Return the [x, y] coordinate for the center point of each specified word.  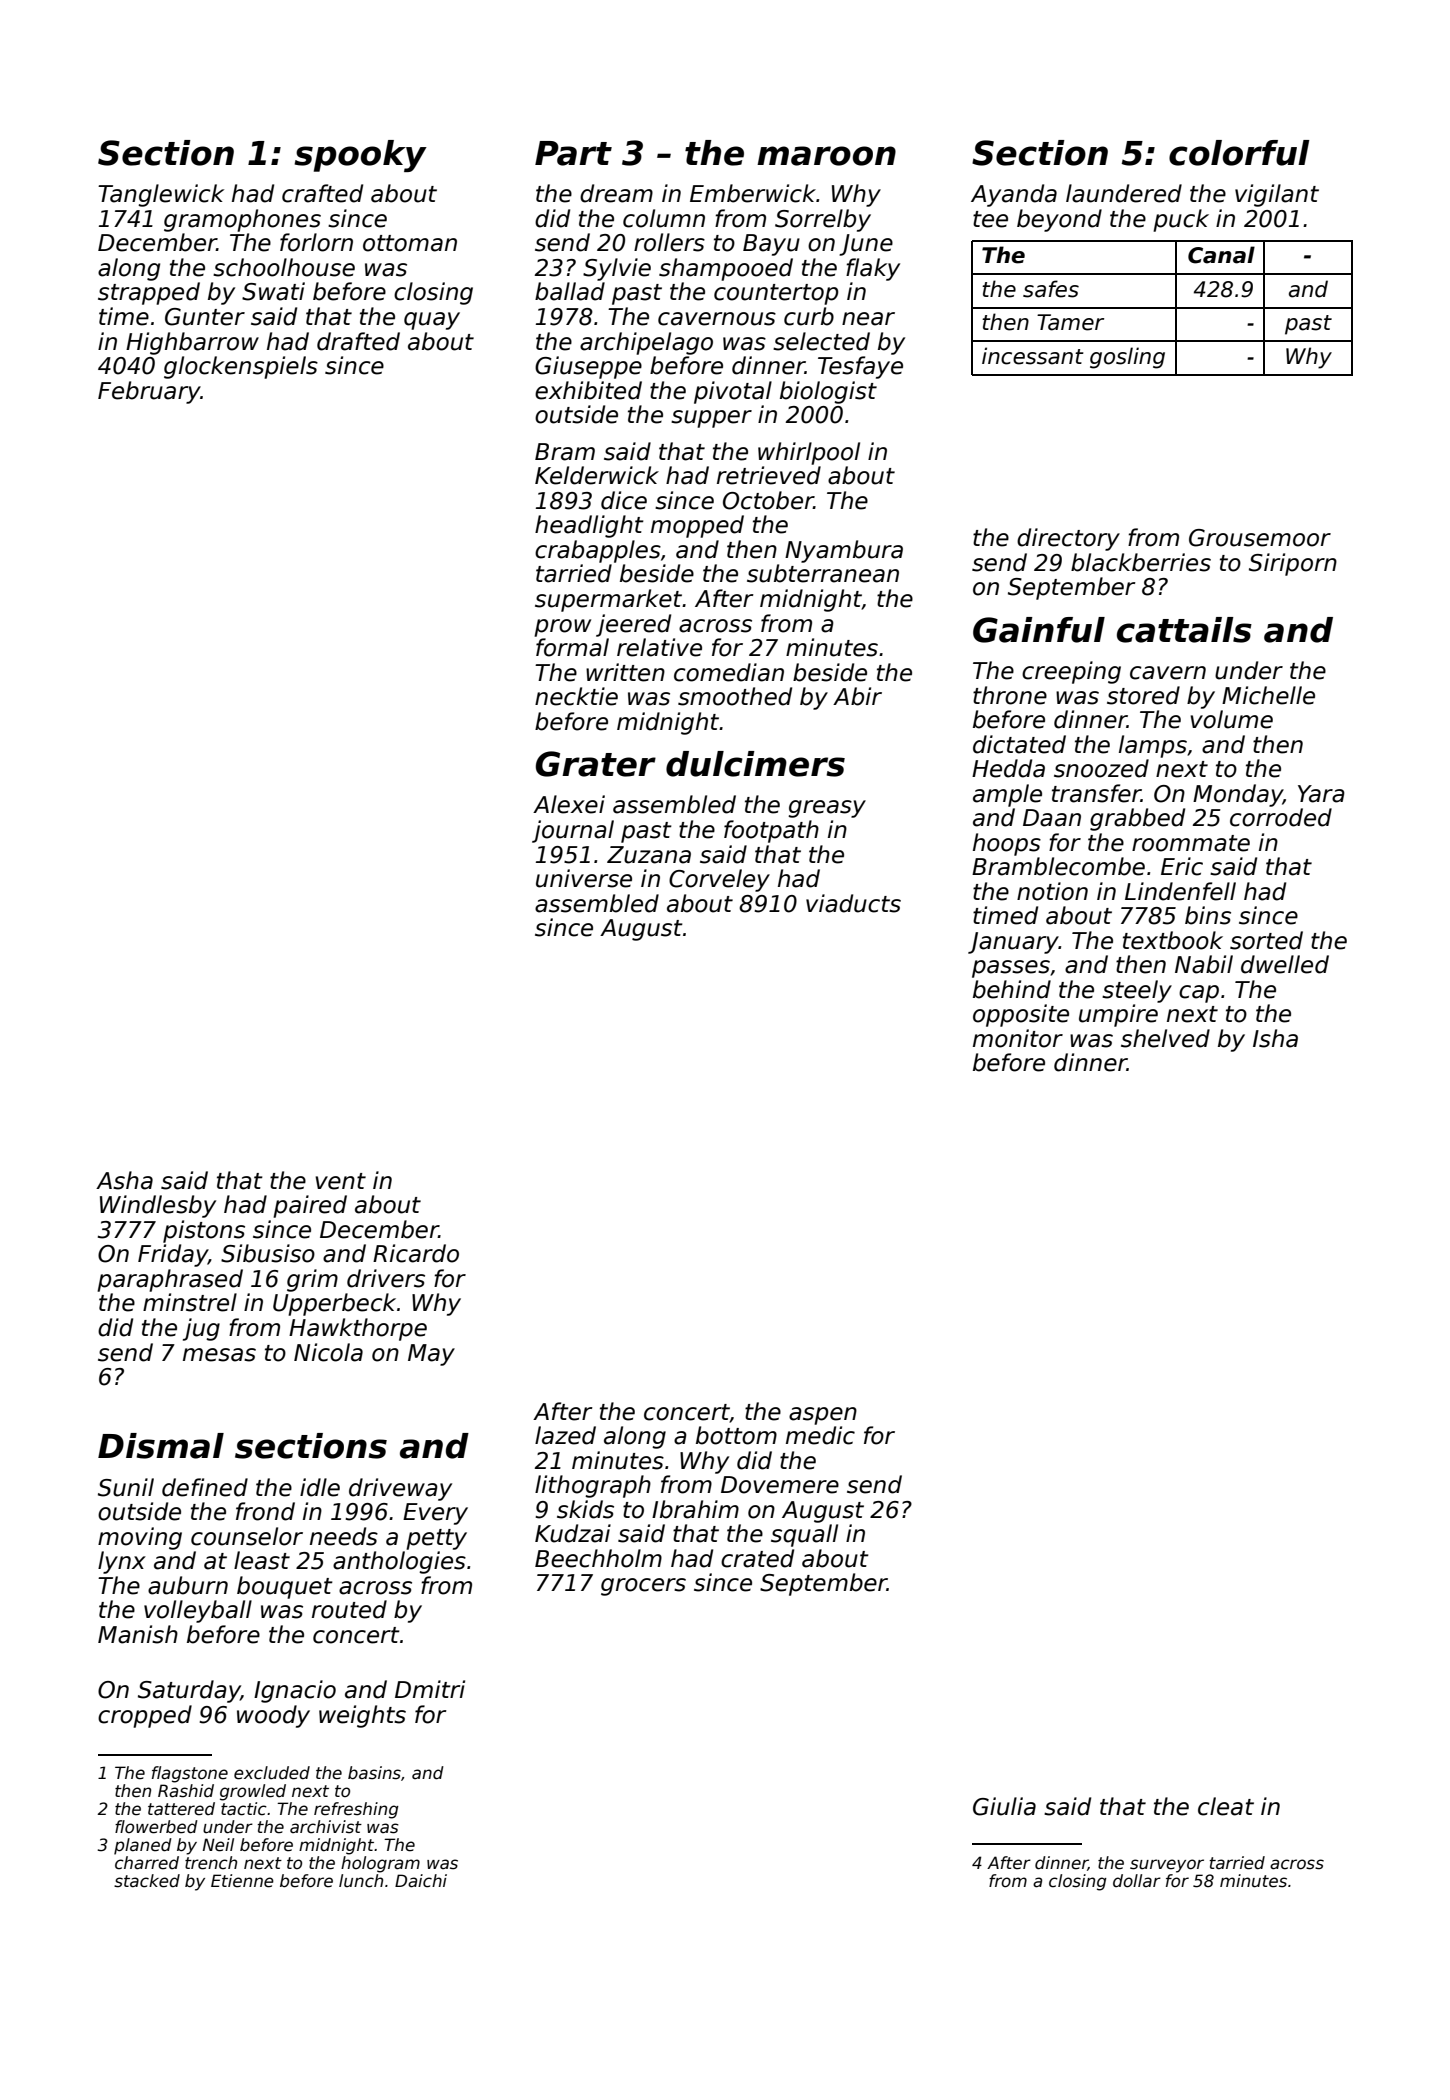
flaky [873, 269]
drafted [358, 341]
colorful [1239, 153]
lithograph [593, 1486]
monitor [1018, 1038]
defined [205, 1487]
